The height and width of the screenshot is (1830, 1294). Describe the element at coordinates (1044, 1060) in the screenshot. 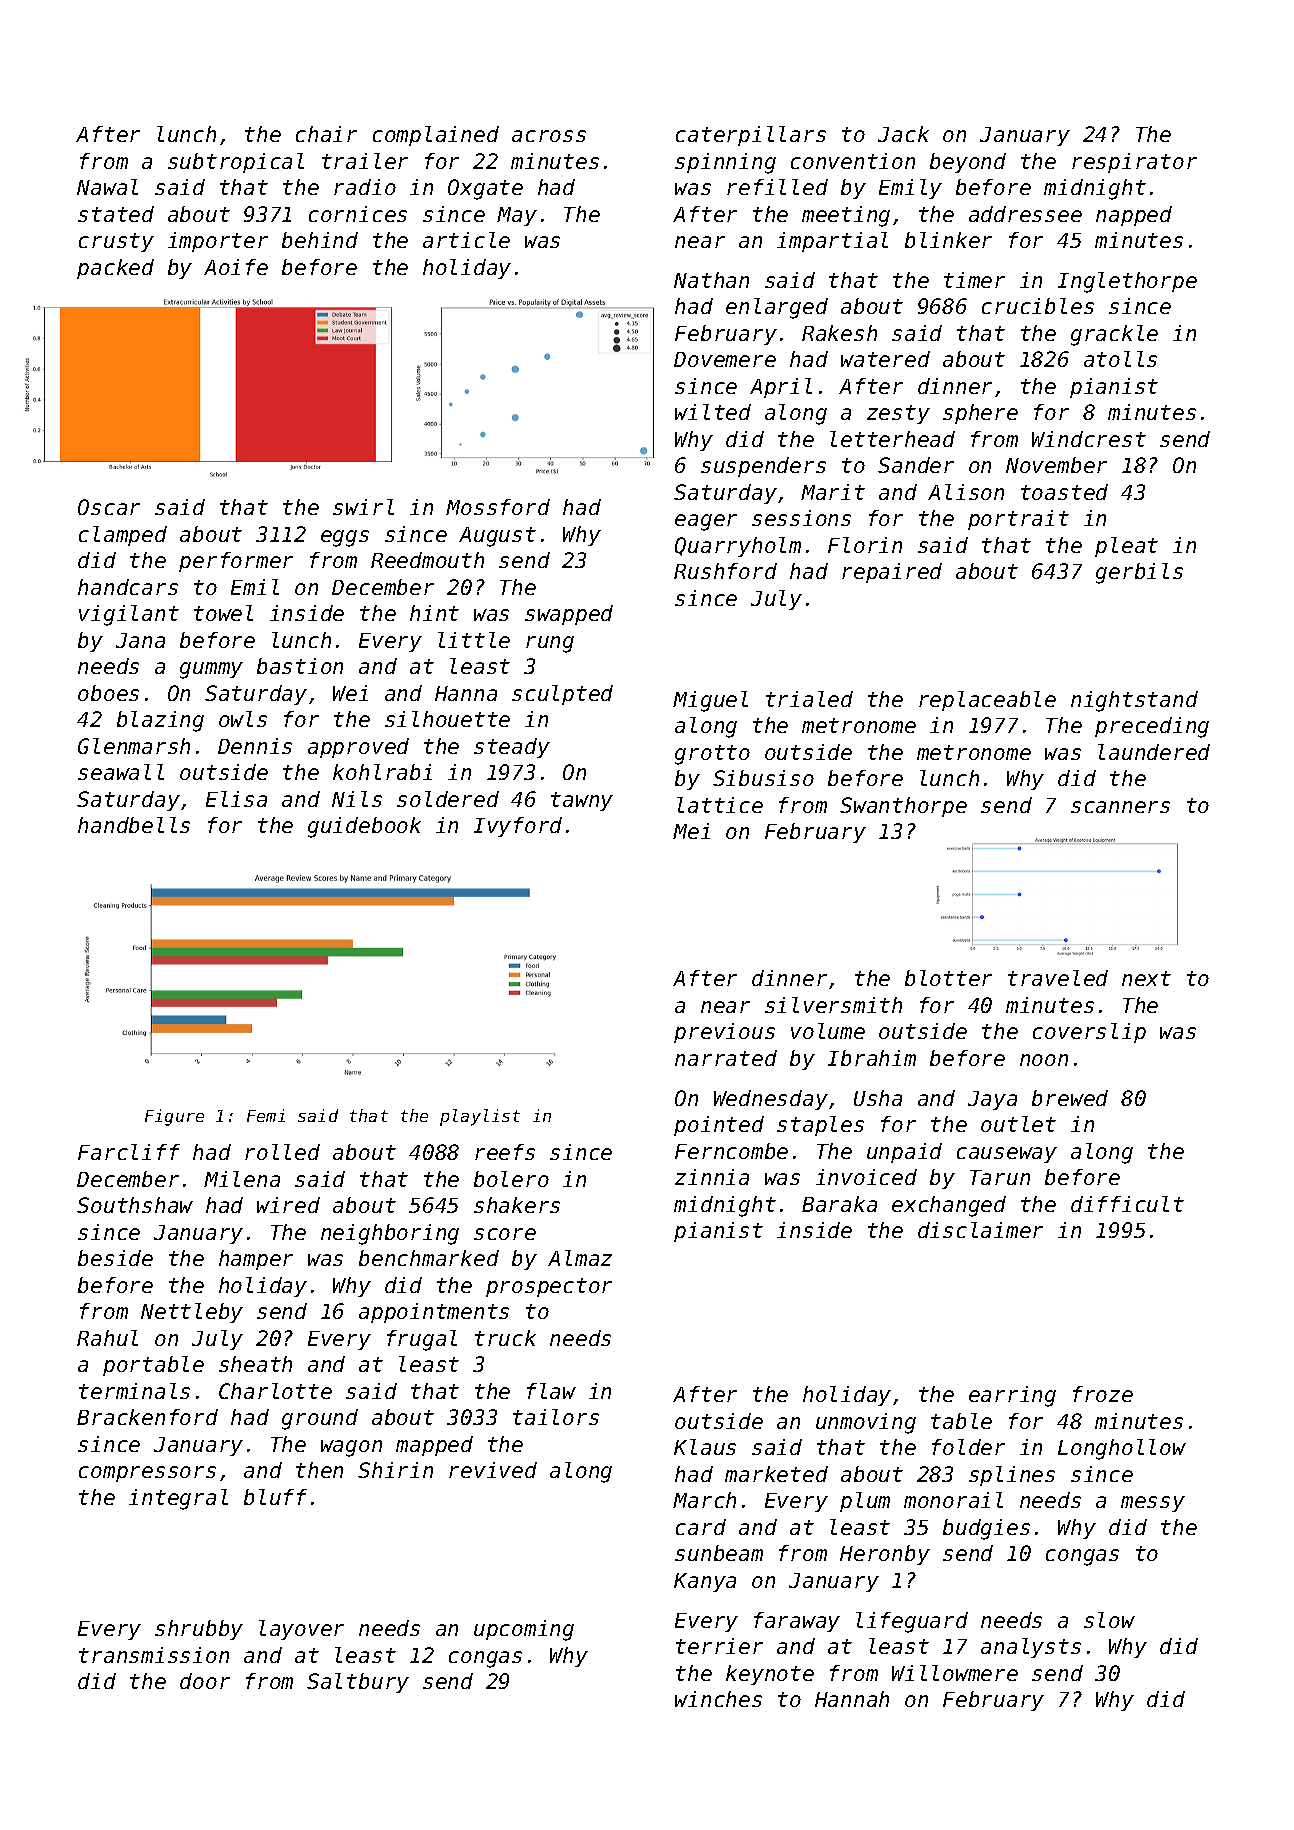

I see `noon` at that location.
